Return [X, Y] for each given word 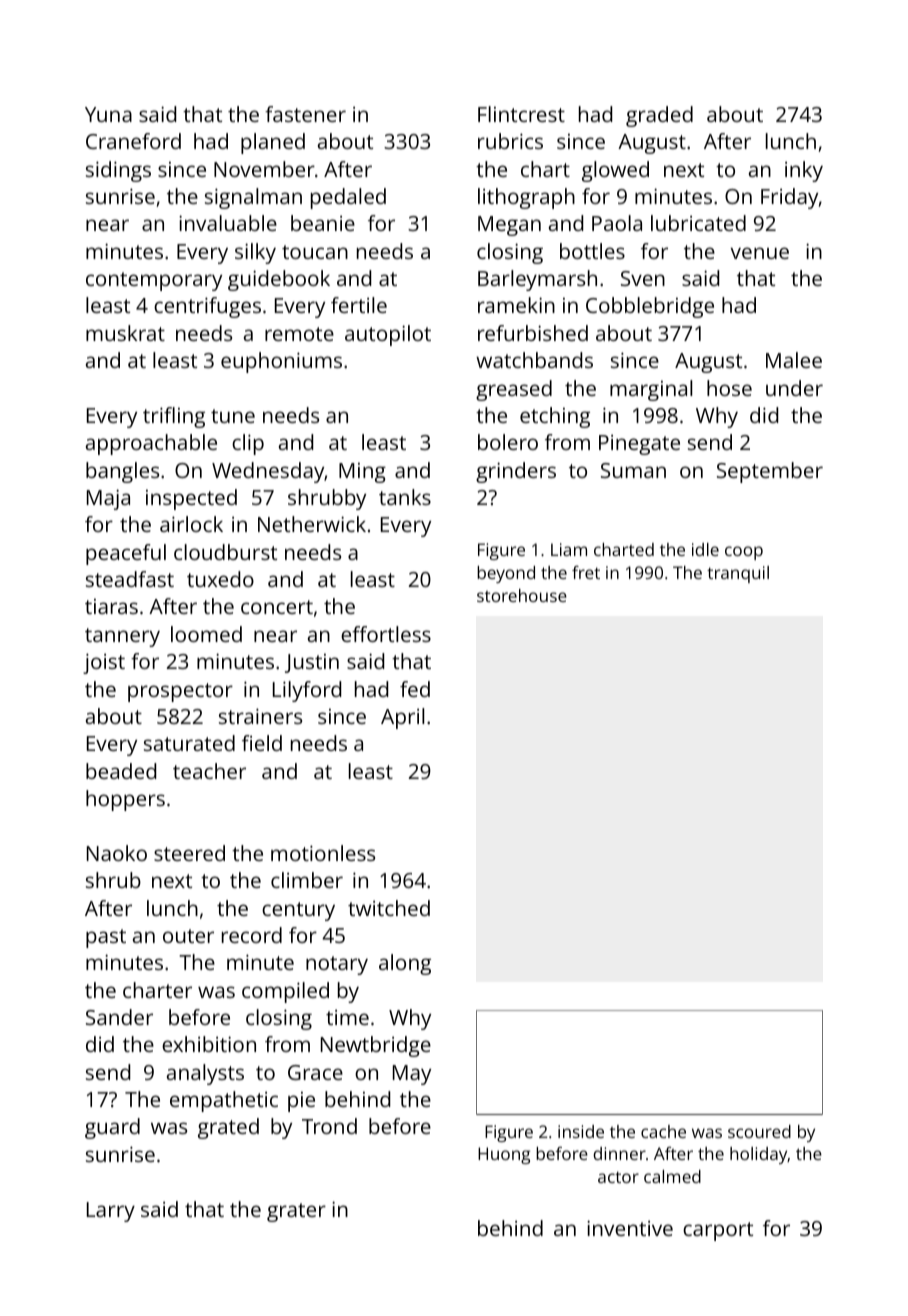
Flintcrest [521, 114]
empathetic [224, 1101]
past [106, 938]
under [794, 388]
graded [659, 116]
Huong [504, 1155]
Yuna [108, 114]
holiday [759, 1155]
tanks [405, 497]
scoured [759, 1131]
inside [581, 1131]
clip [248, 444]
